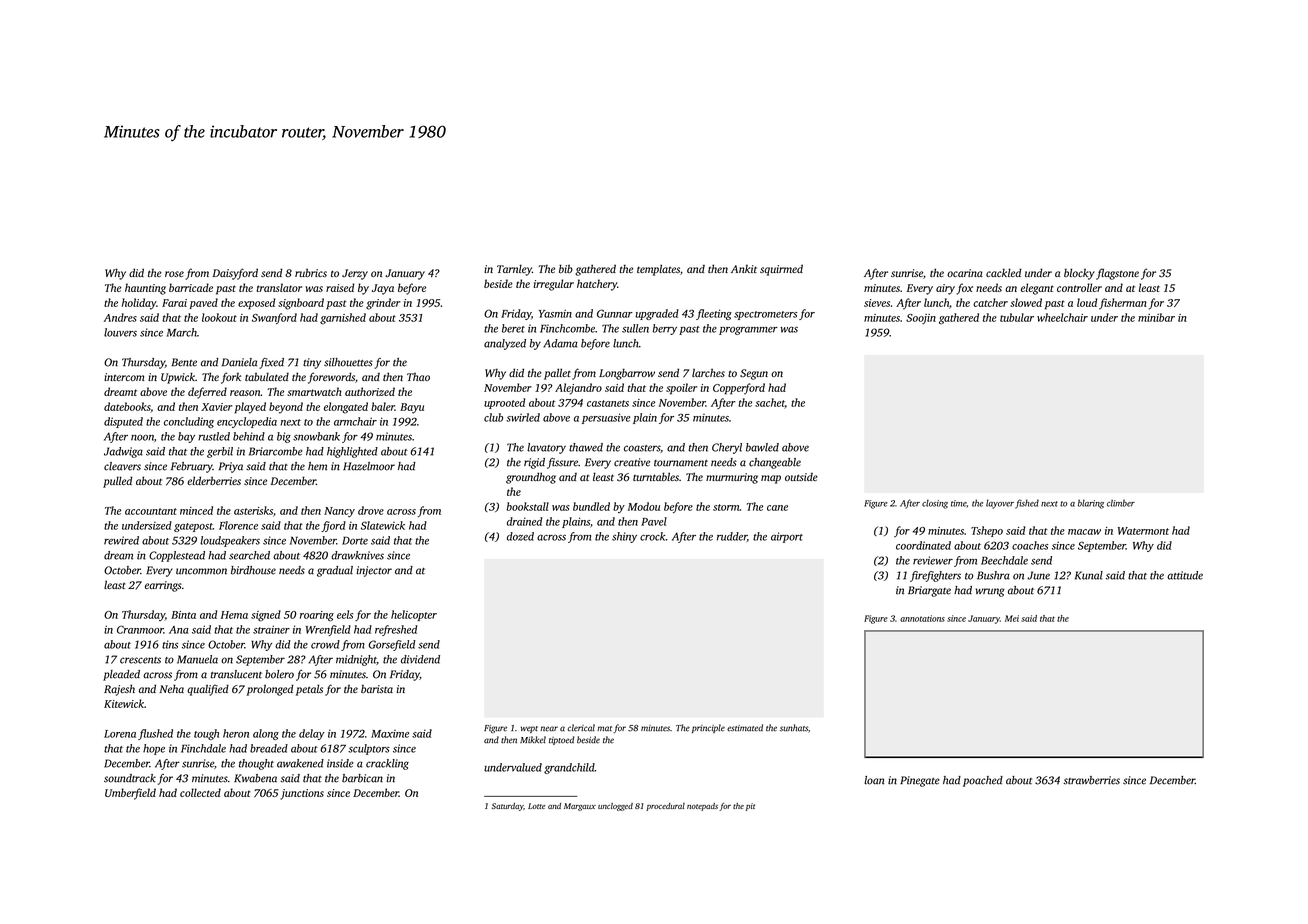 The width and height of the document is (1308, 924). I want to click on Beechdale, so click(1004, 560).
